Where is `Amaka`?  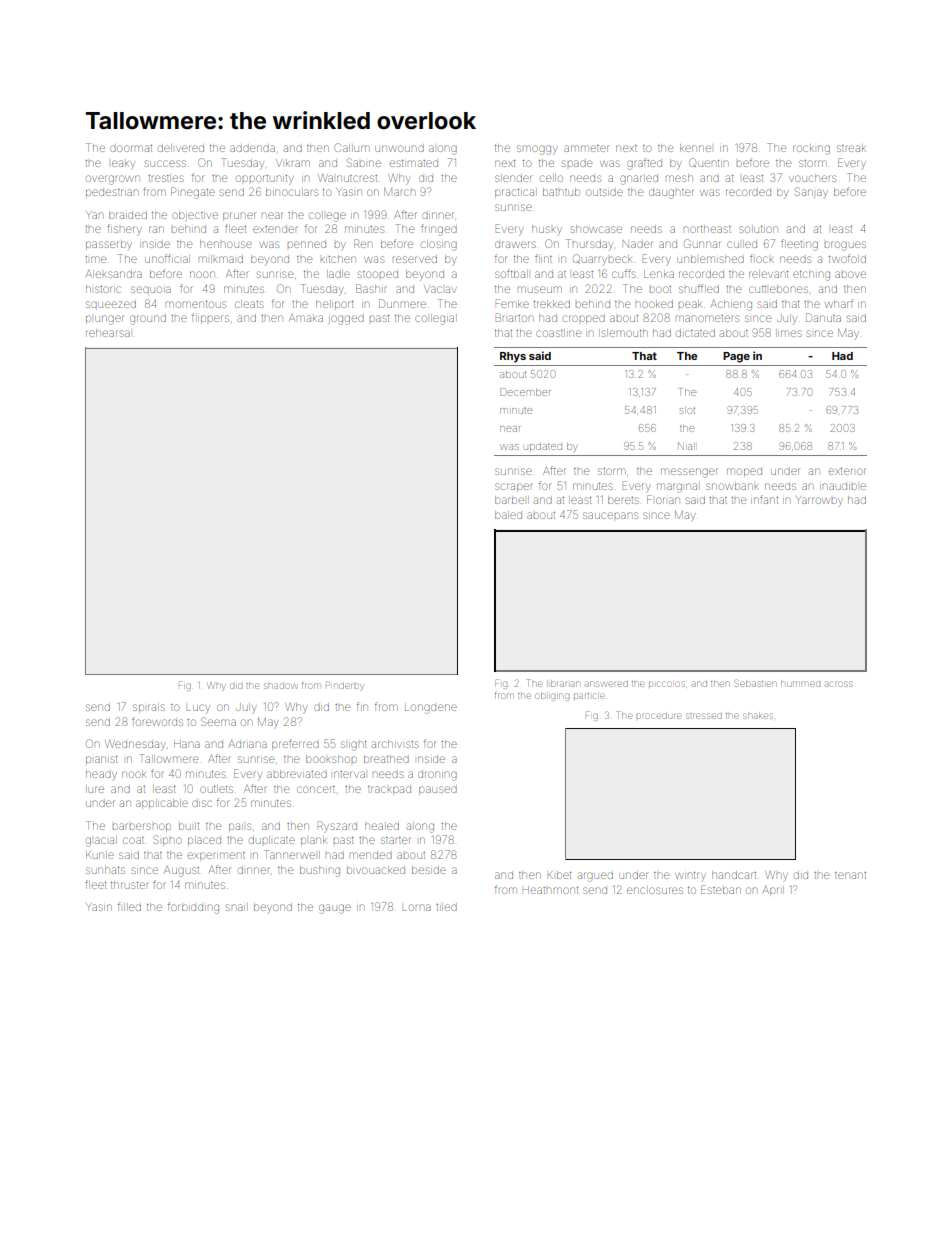 Amaka is located at coordinates (306, 318).
